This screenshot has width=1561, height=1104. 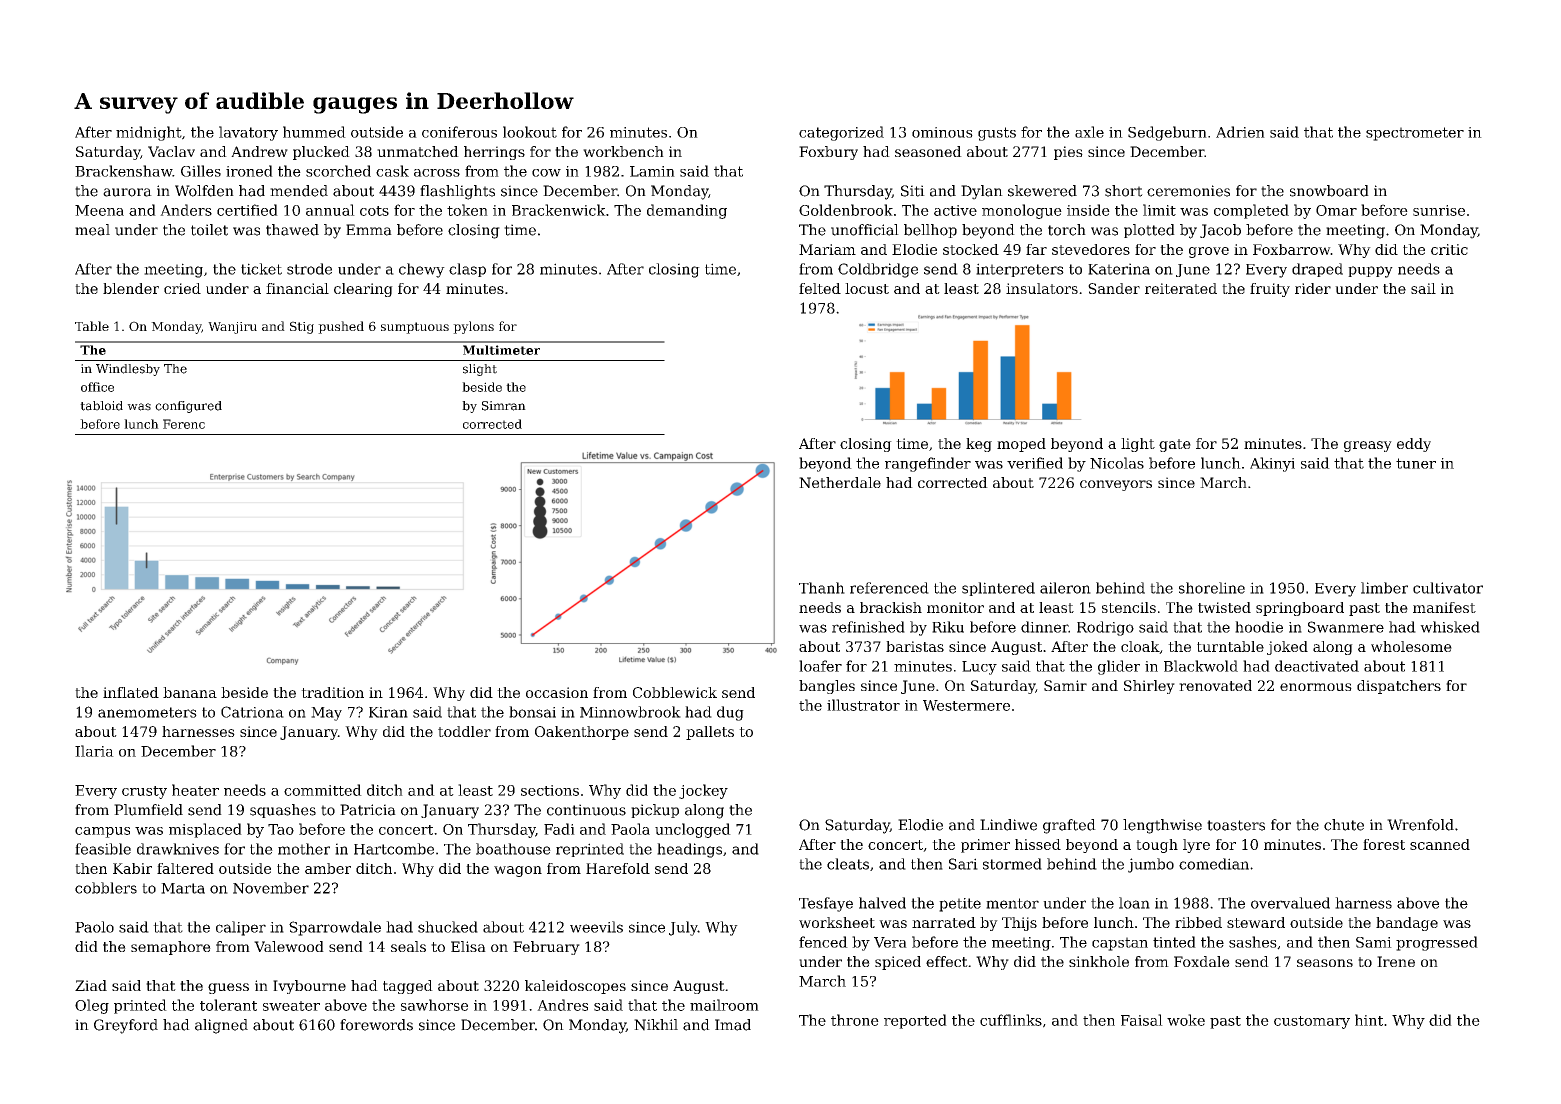 What do you see at coordinates (183, 888) in the screenshot?
I see `Marta` at bounding box center [183, 888].
